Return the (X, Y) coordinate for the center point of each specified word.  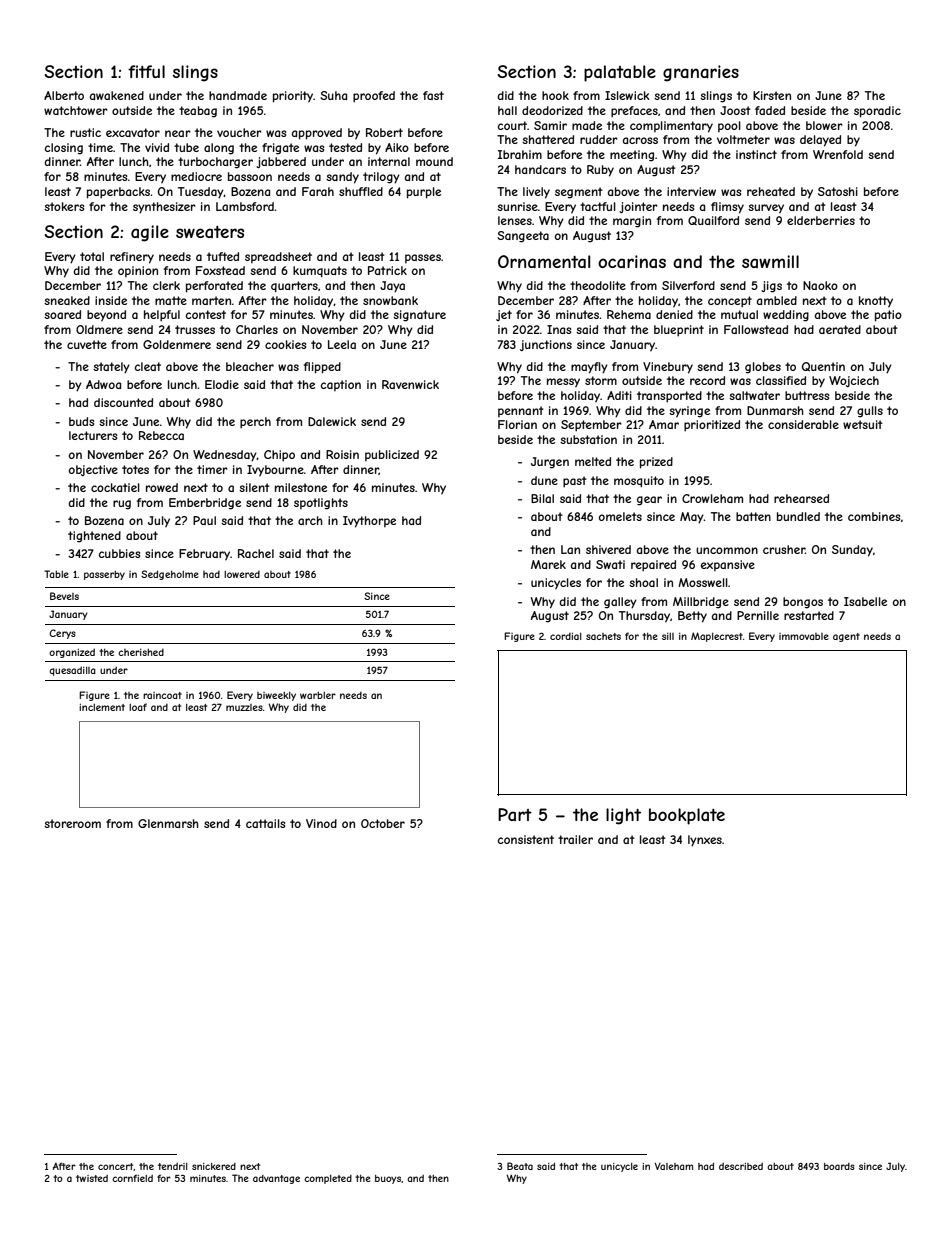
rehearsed (801, 498)
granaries (701, 73)
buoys (388, 1179)
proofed (374, 96)
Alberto (64, 95)
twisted (92, 1178)
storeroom (72, 823)
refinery (132, 258)
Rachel (256, 553)
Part (515, 814)
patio (888, 316)
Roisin (342, 454)
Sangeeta (523, 237)
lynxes (705, 841)
